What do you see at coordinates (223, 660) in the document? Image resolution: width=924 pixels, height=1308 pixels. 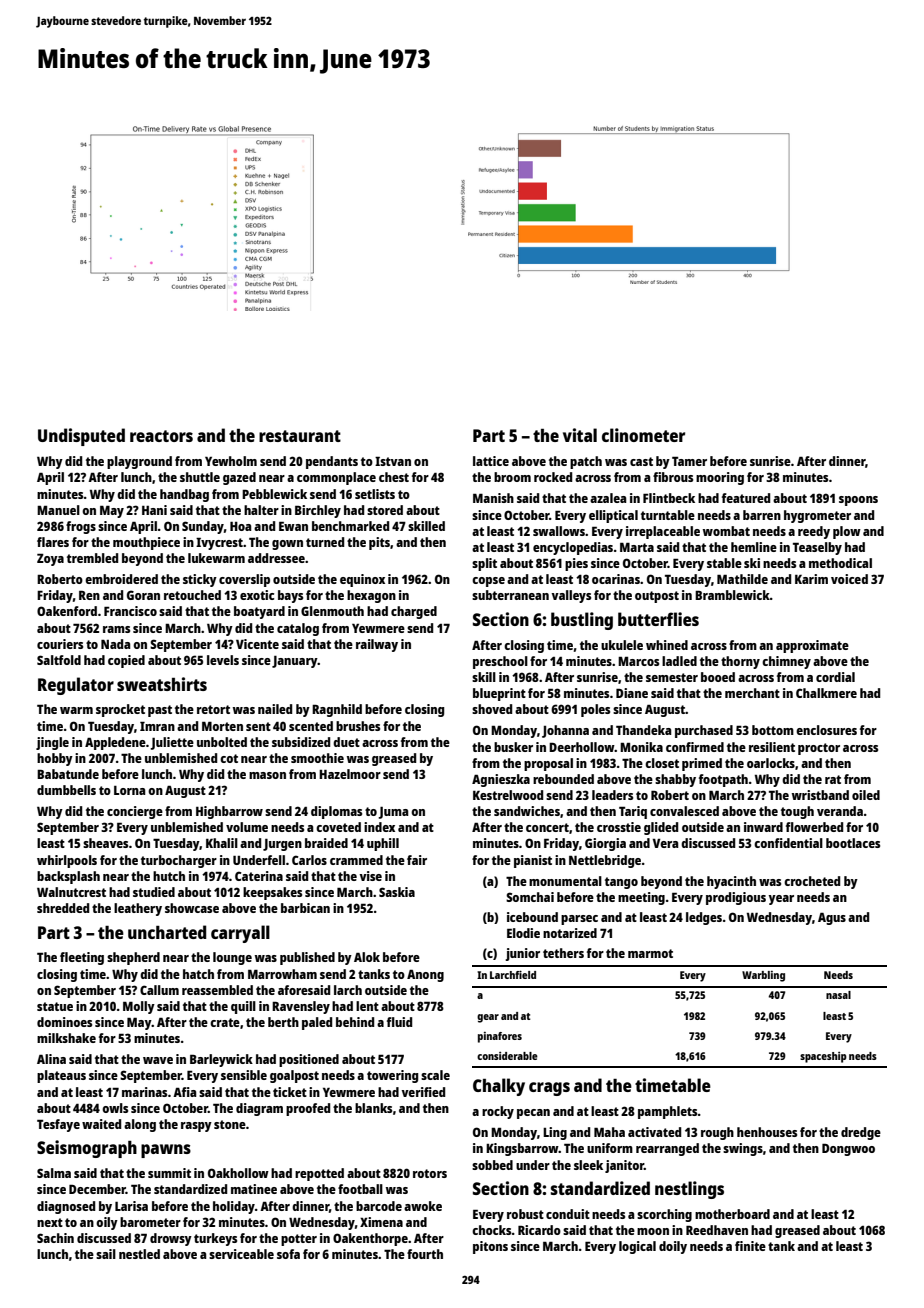 I see `levels` at bounding box center [223, 660].
